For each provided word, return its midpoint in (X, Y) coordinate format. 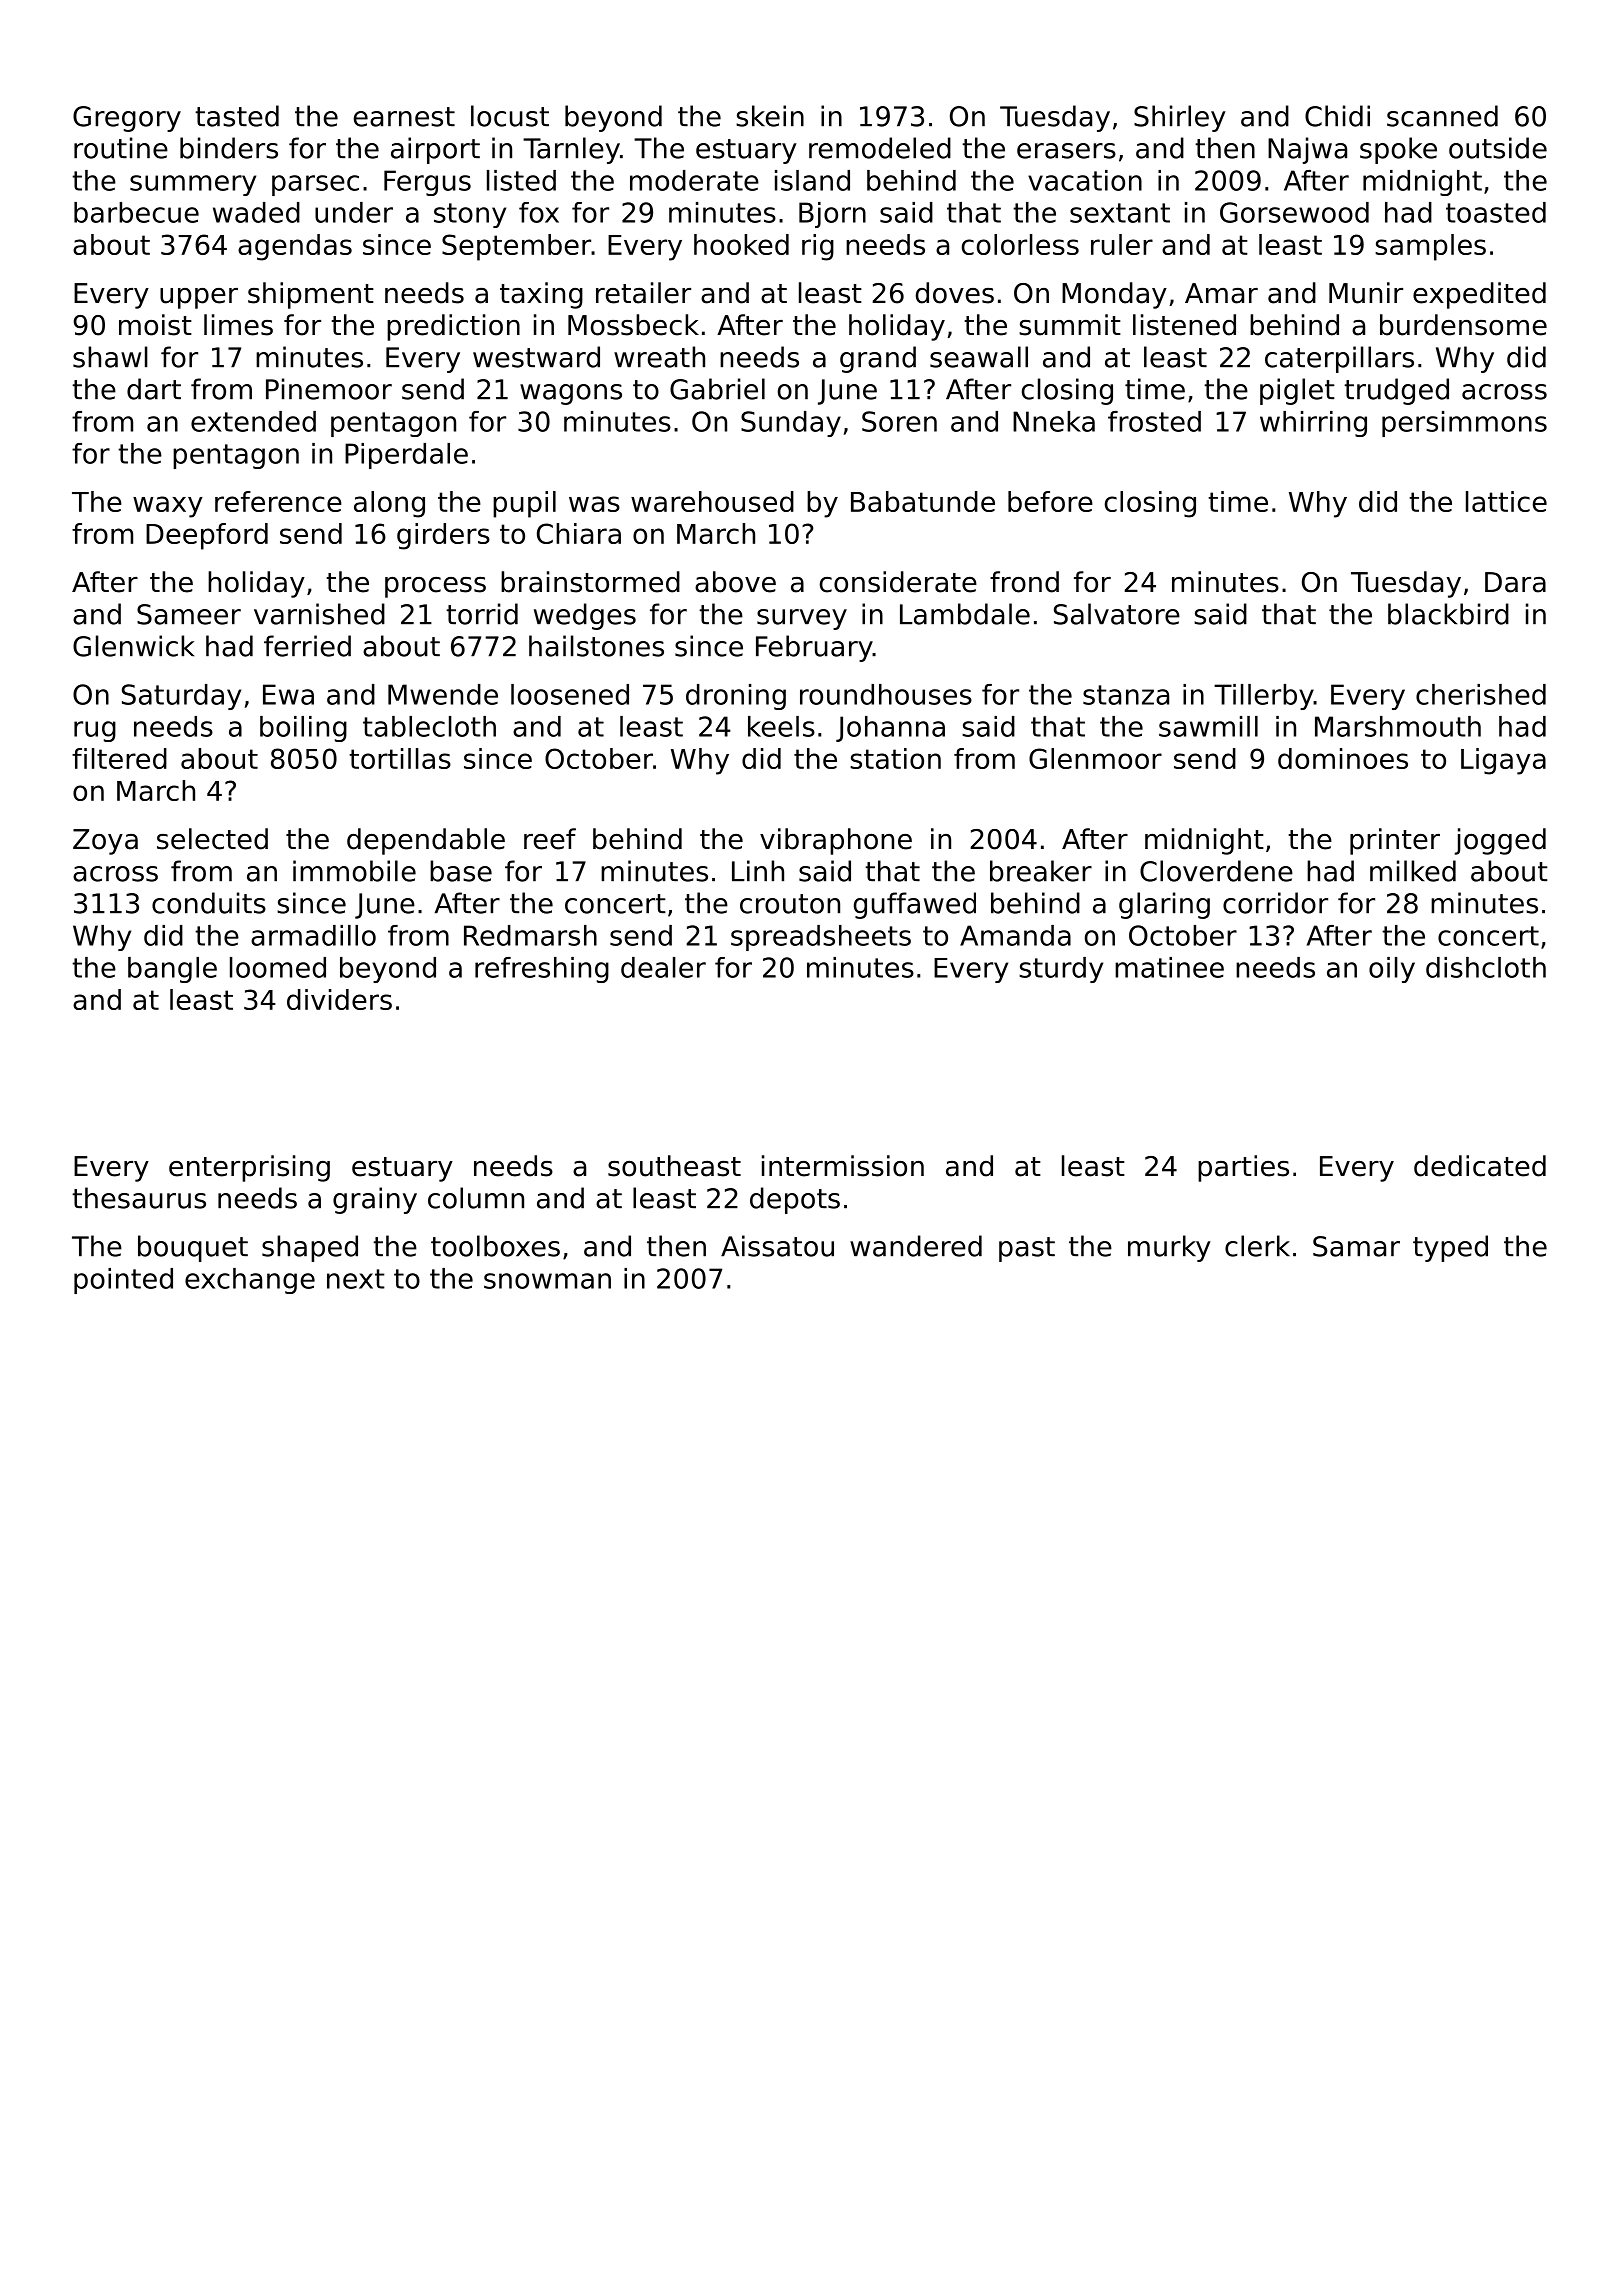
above (735, 582)
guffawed (915, 905)
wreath (659, 357)
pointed (123, 1281)
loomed (278, 967)
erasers (1066, 151)
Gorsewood (1294, 212)
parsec (315, 185)
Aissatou (777, 1246)
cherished (1481, 694)
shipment (311, 295)
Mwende (443, 694)
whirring (1313, 424)
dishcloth (1486, 967)
